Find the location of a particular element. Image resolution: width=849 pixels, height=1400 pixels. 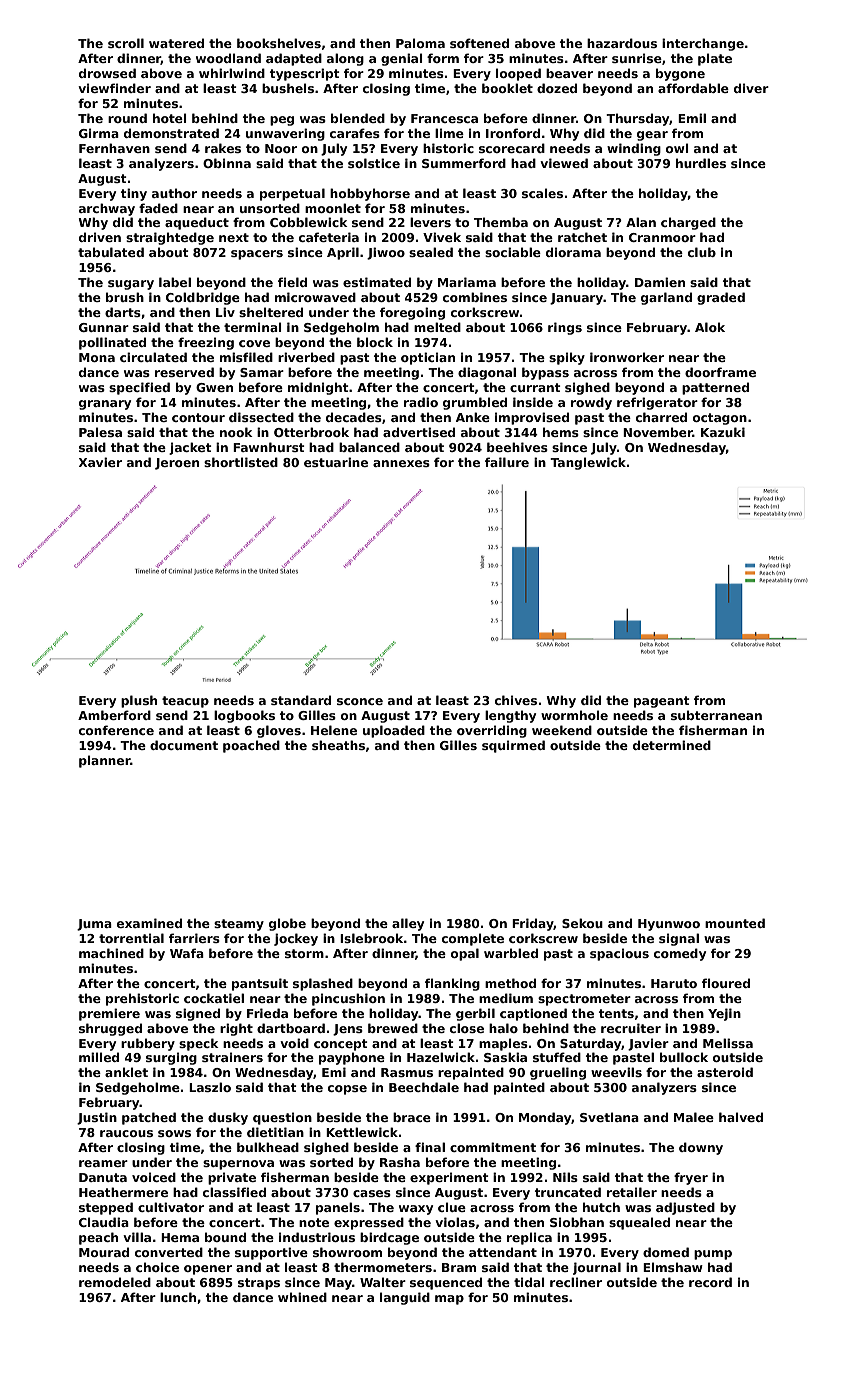

tents is located at coordinates (616, 1013).
